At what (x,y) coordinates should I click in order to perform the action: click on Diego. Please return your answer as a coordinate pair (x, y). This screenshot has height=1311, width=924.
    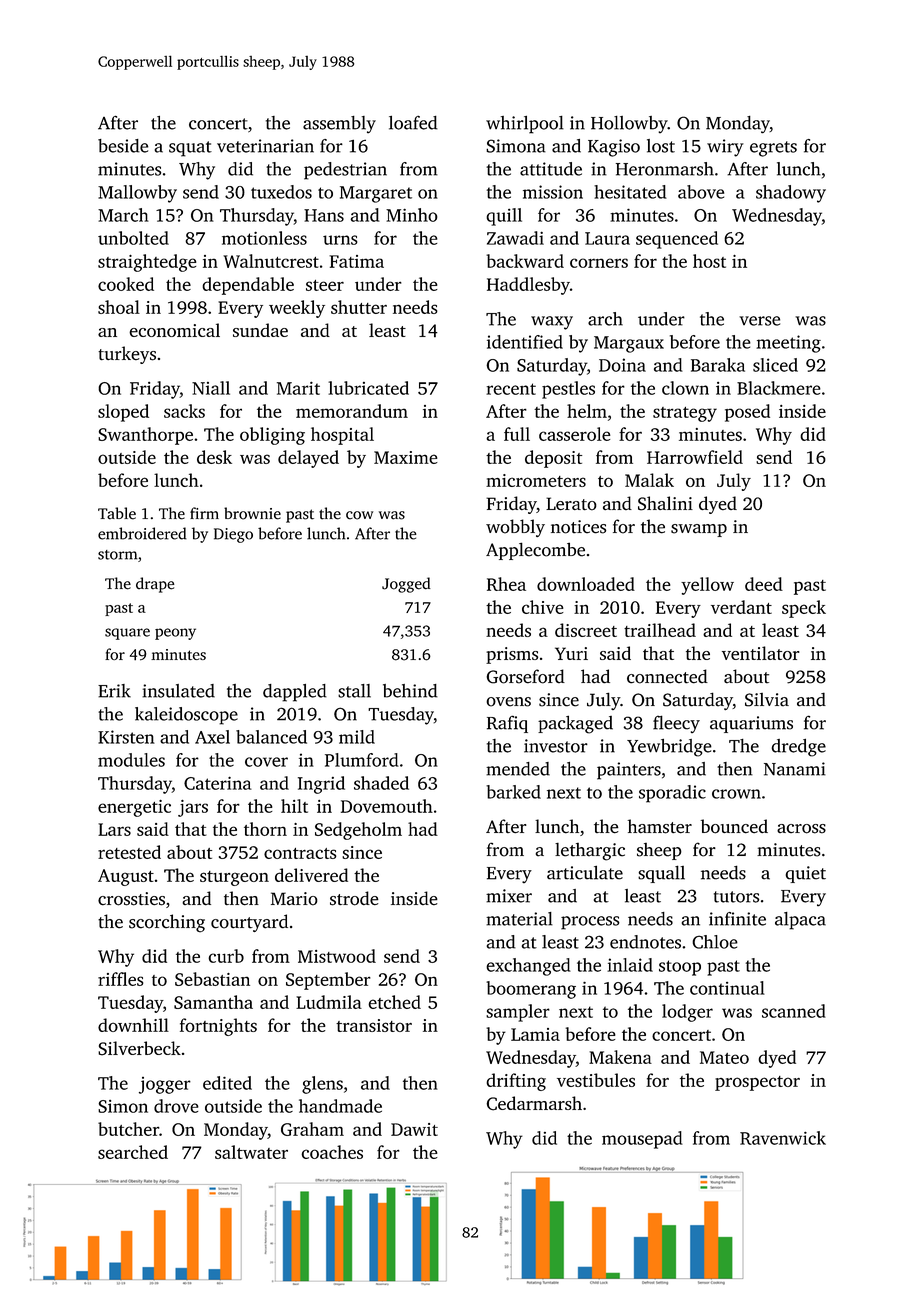
    Looking at the image, I should click on (233, 535).
